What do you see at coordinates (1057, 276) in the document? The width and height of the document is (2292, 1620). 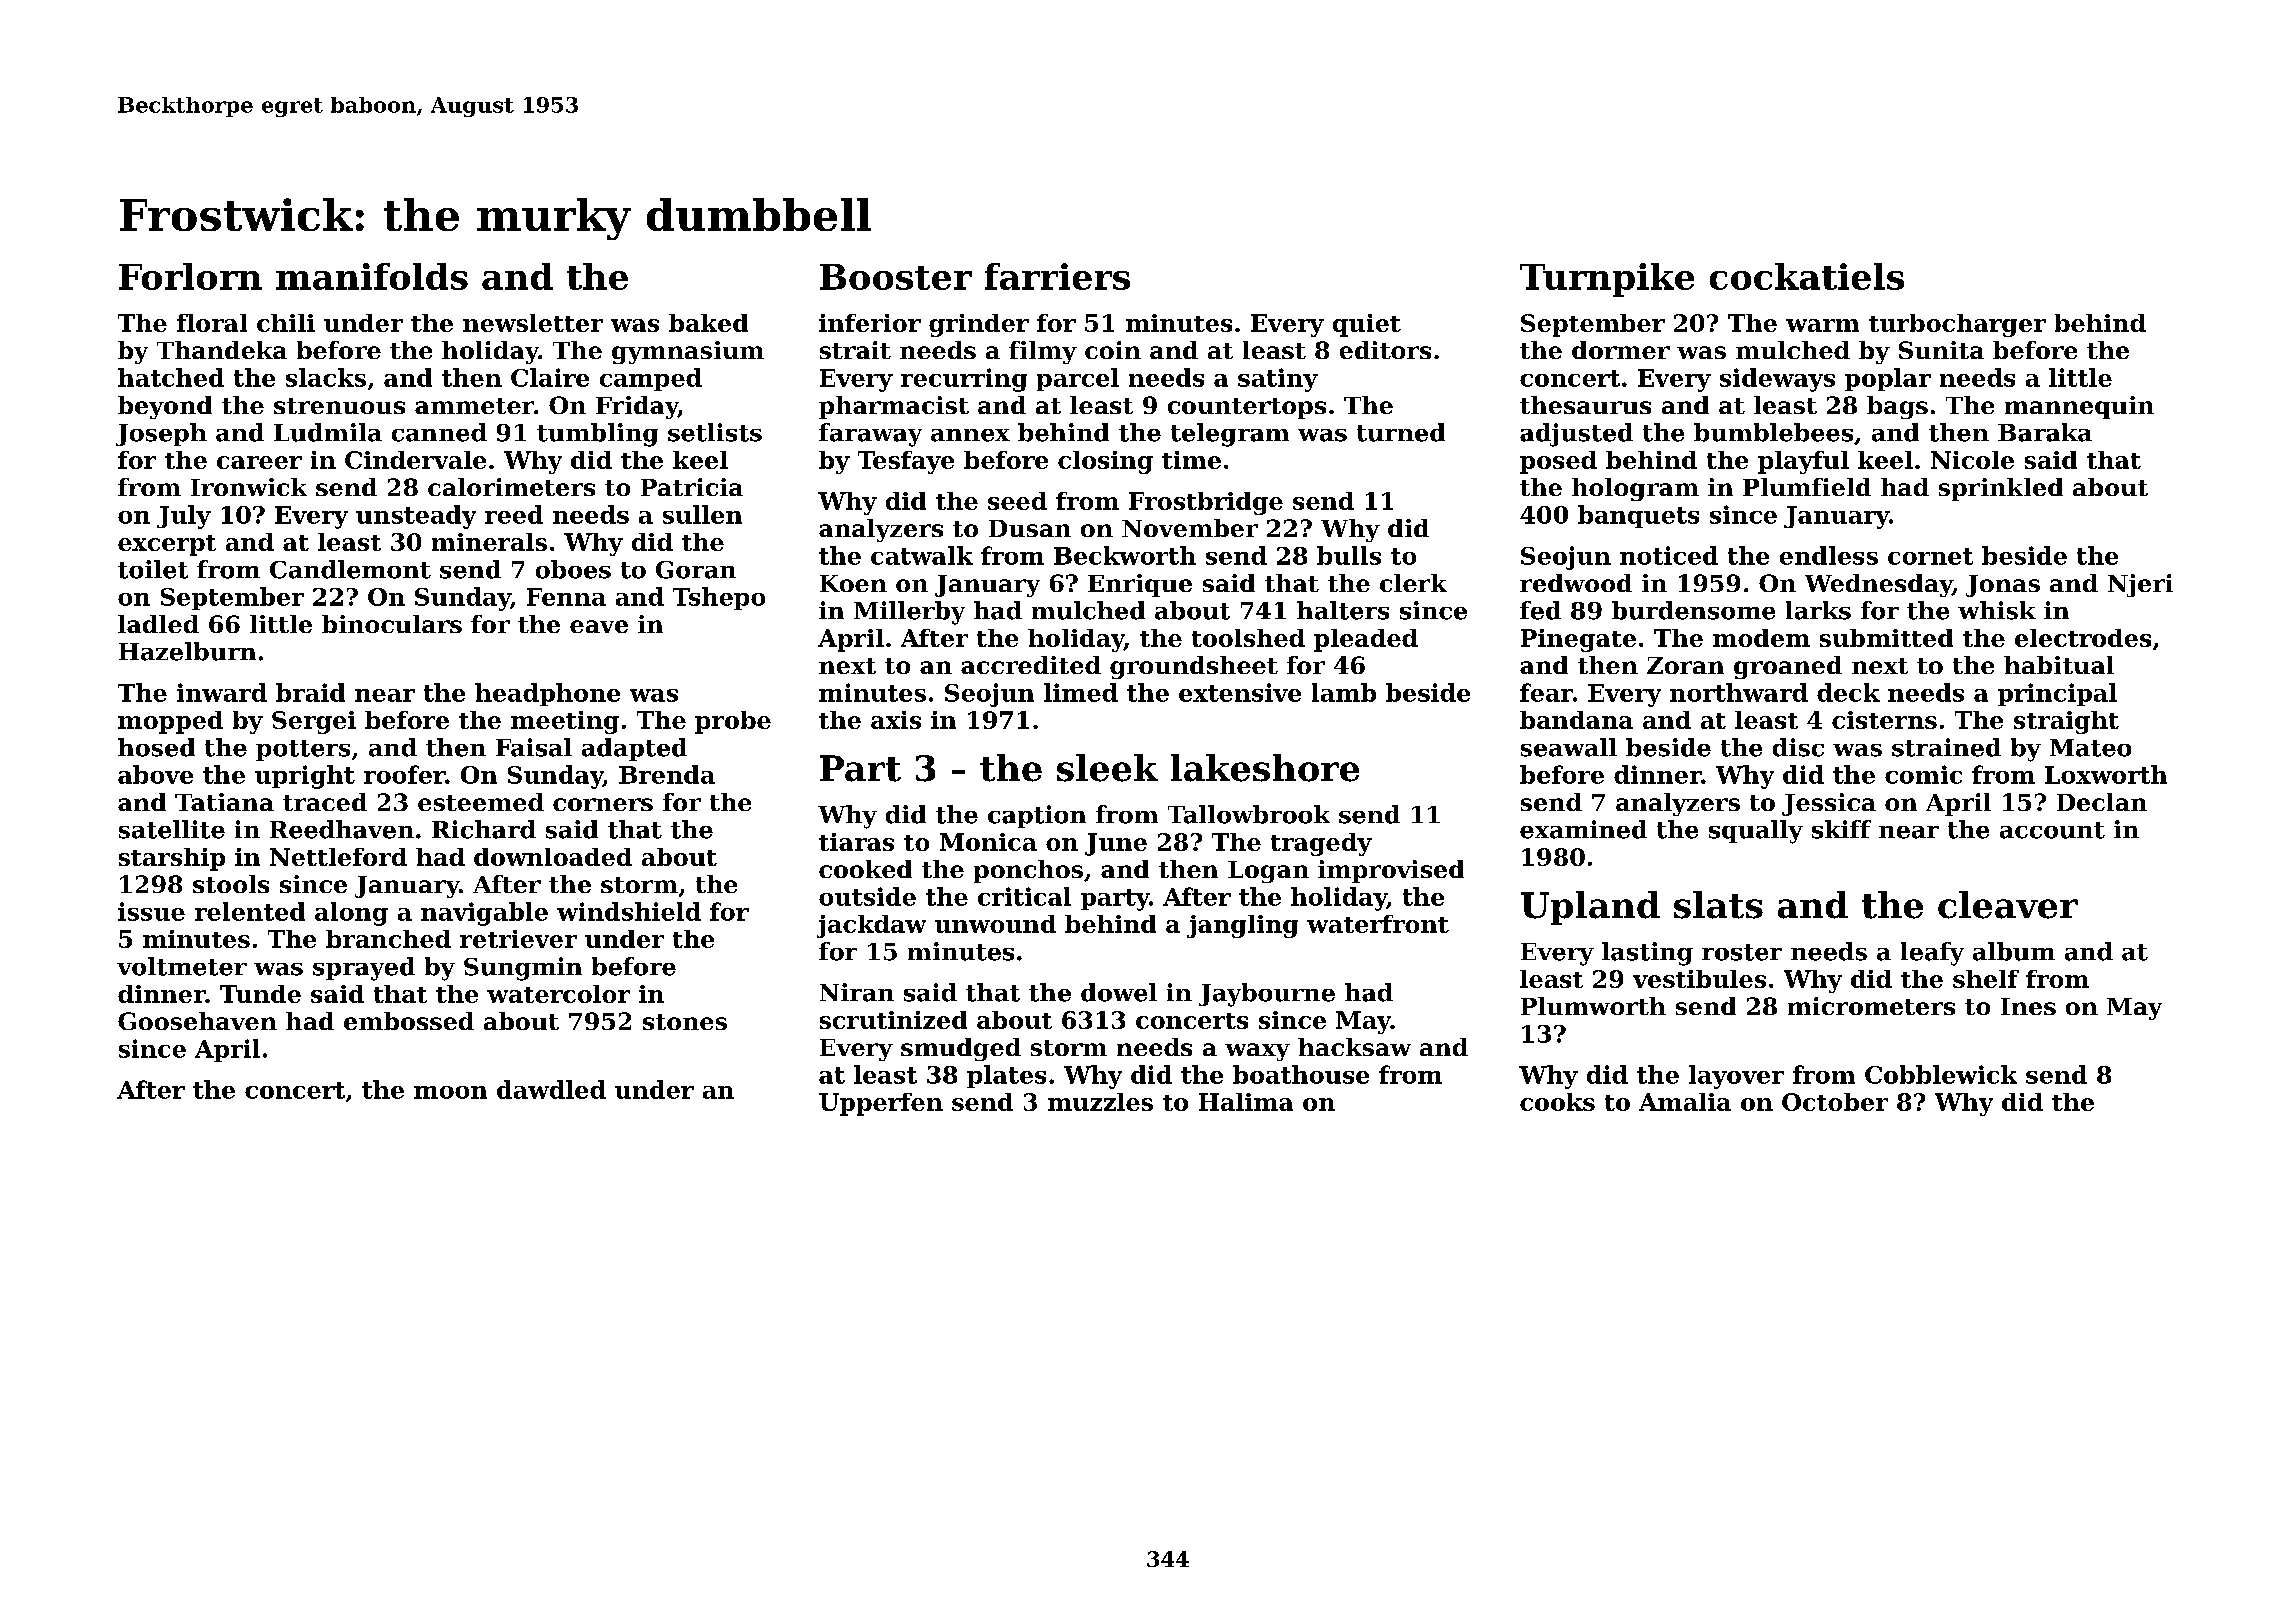 I see `farriers` at bounding box center [1057, 276].
